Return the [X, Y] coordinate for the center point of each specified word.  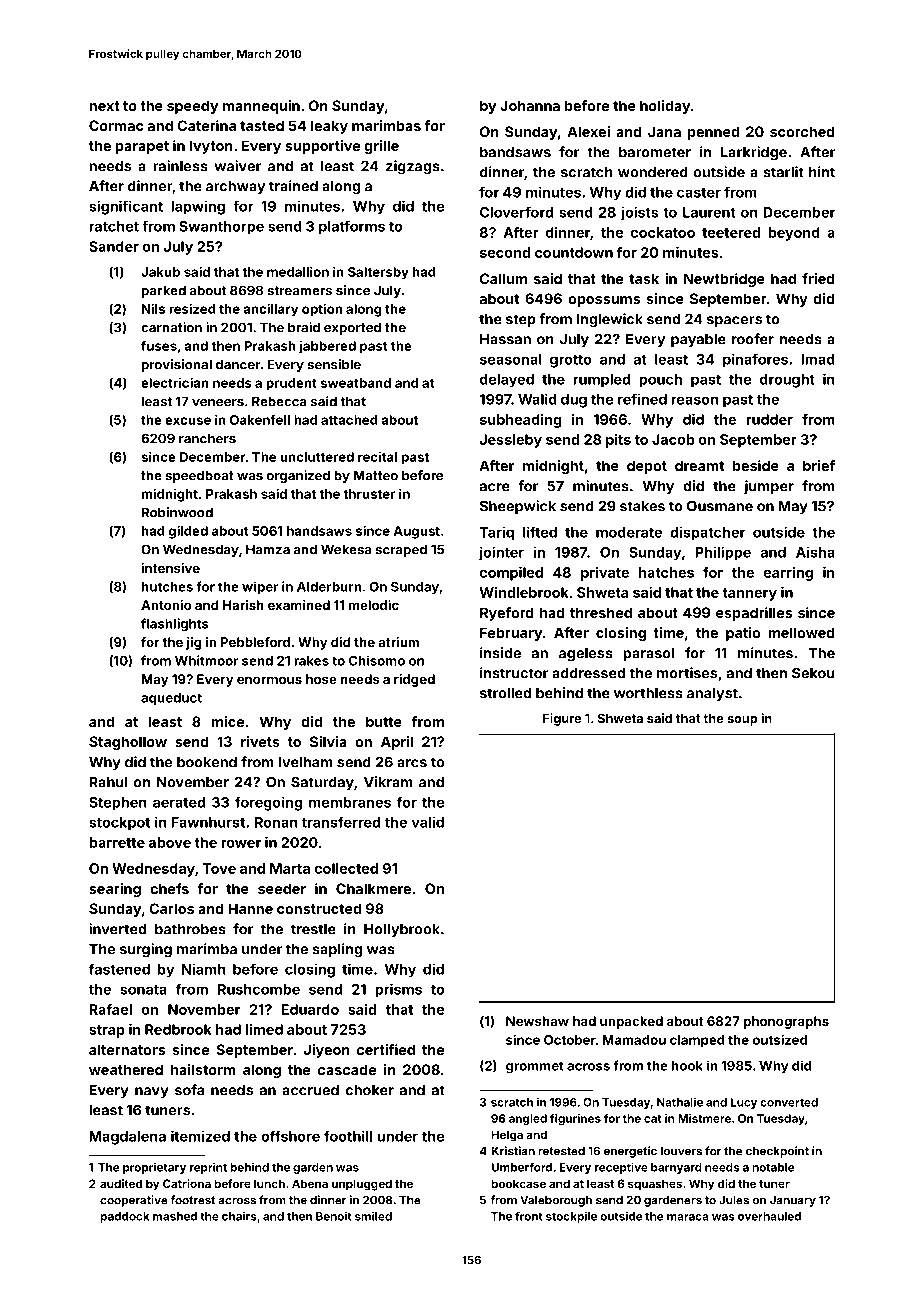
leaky [329, 127]
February [511, 634]
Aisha [815, 552]
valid [428, 822]
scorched [802, 131]
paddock [125, 1217]
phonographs [786, 1022]
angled [528, 1119]
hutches [167, 587]
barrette [117, 842]
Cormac [116, 125]
